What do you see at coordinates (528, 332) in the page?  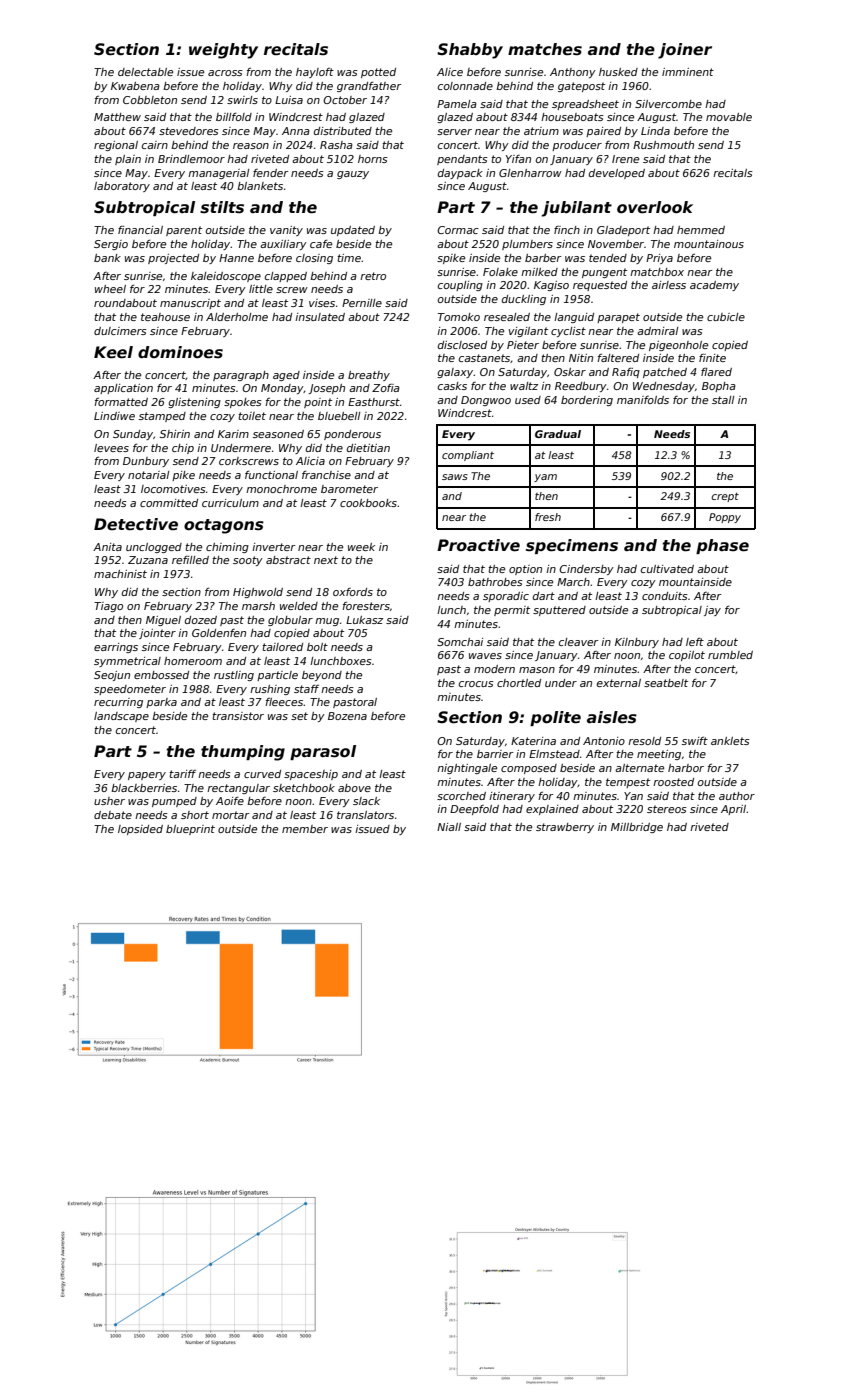 I see `vigilant` at bounding box center [528, 332].
